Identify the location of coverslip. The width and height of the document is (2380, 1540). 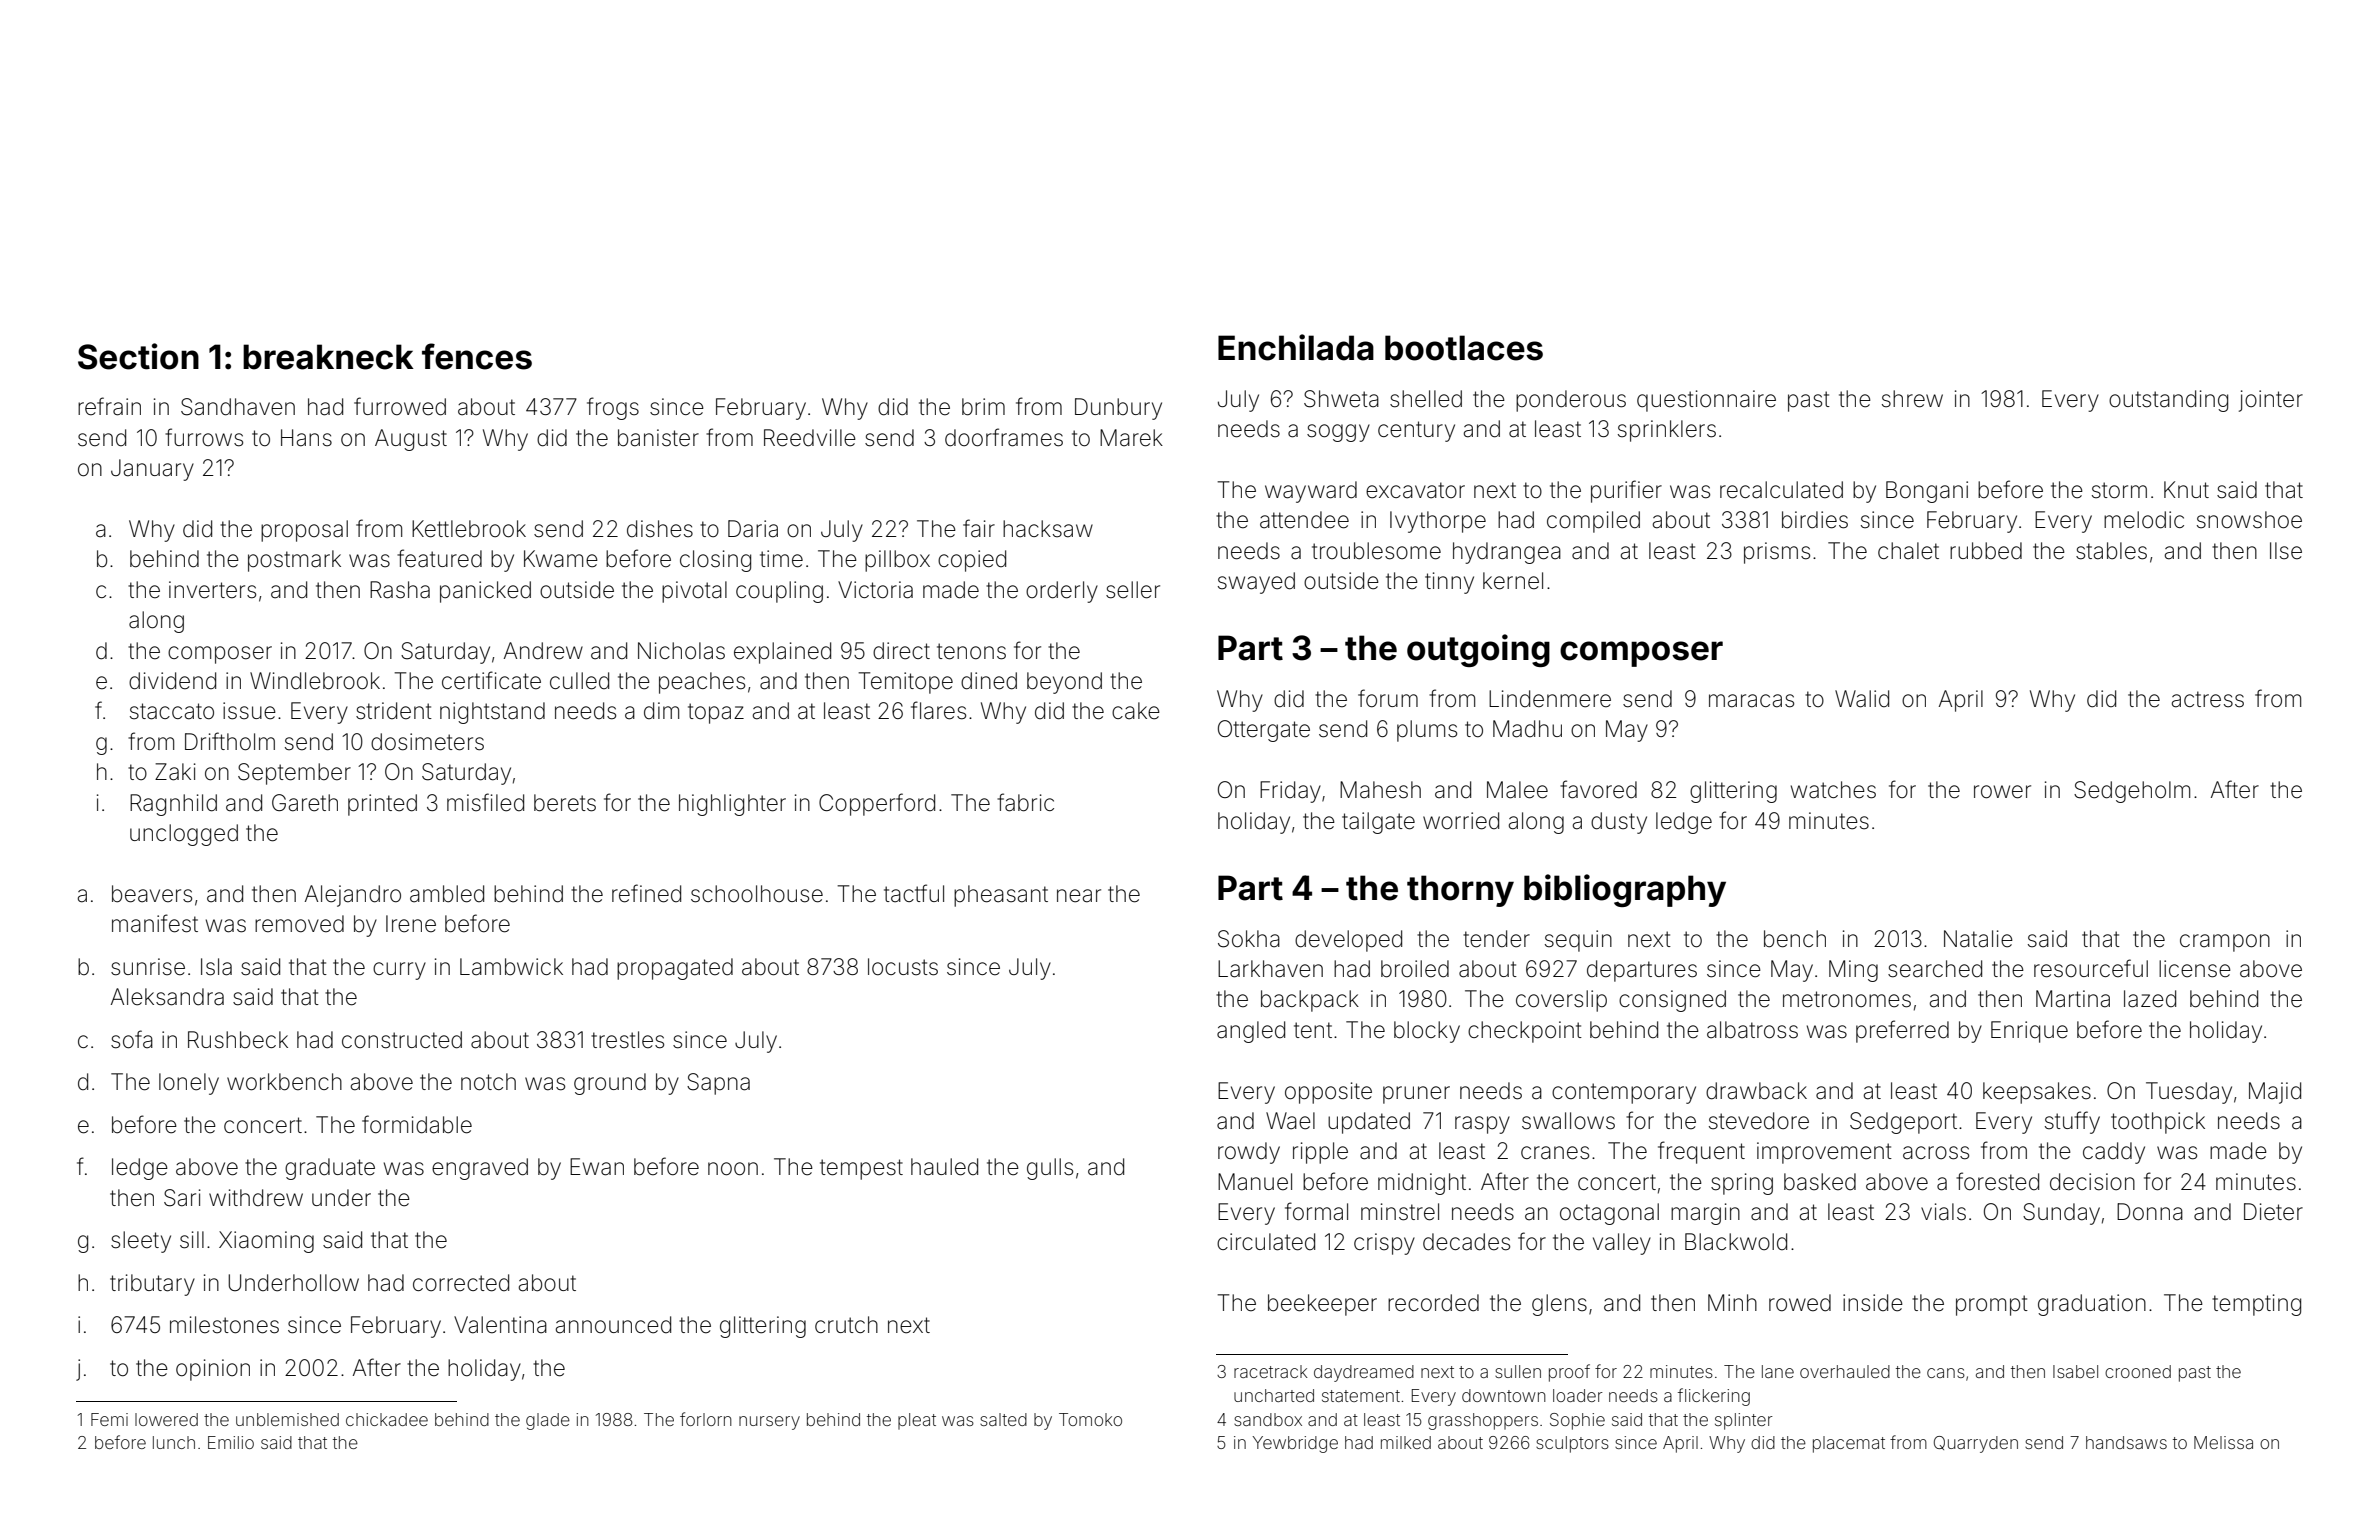
(1561, 1001).
